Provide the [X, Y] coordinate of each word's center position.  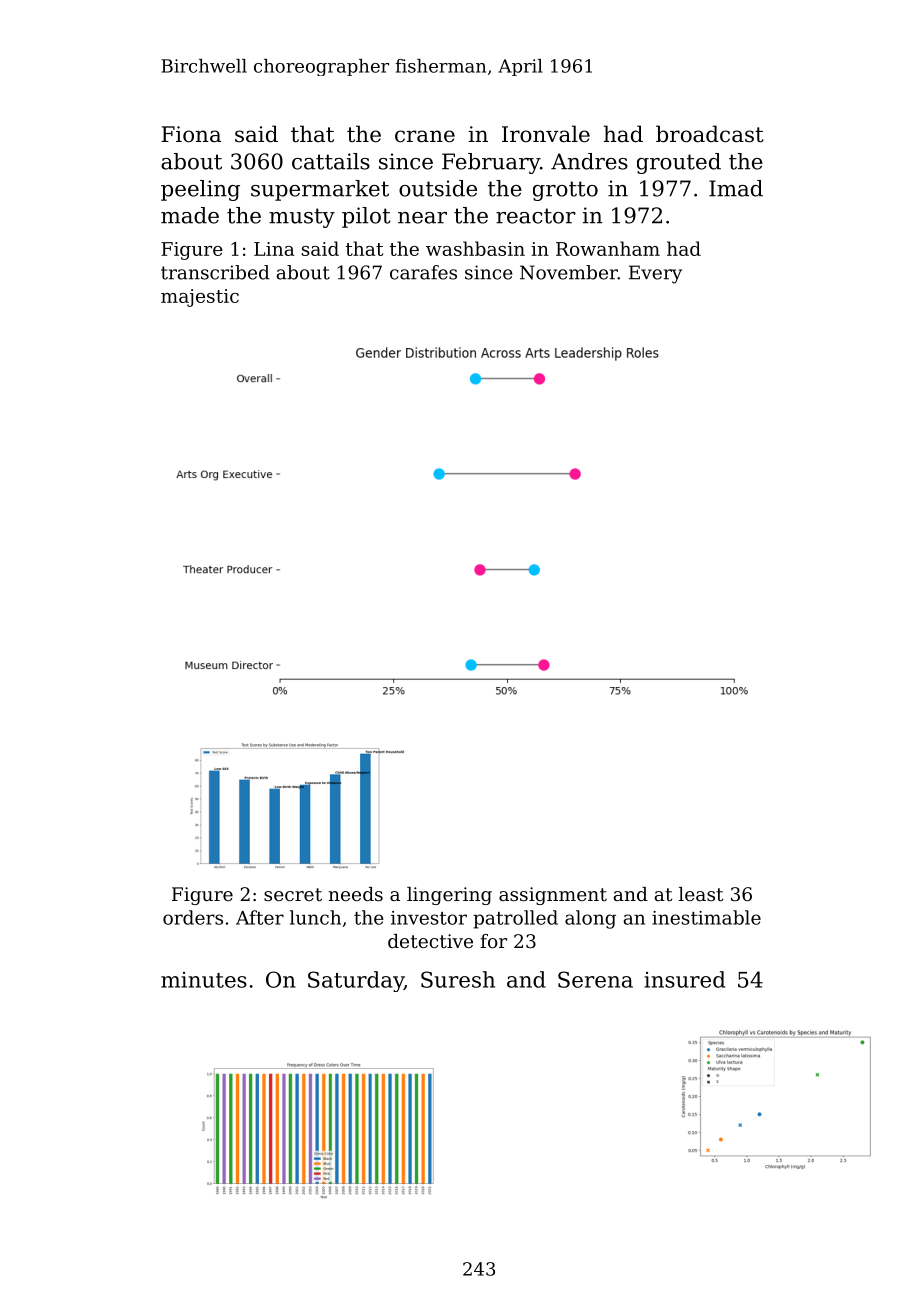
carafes [423, 272]
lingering [449, 896]
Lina [274, 249]
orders [193, 917]
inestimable [706, 917]
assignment [553, 896]
